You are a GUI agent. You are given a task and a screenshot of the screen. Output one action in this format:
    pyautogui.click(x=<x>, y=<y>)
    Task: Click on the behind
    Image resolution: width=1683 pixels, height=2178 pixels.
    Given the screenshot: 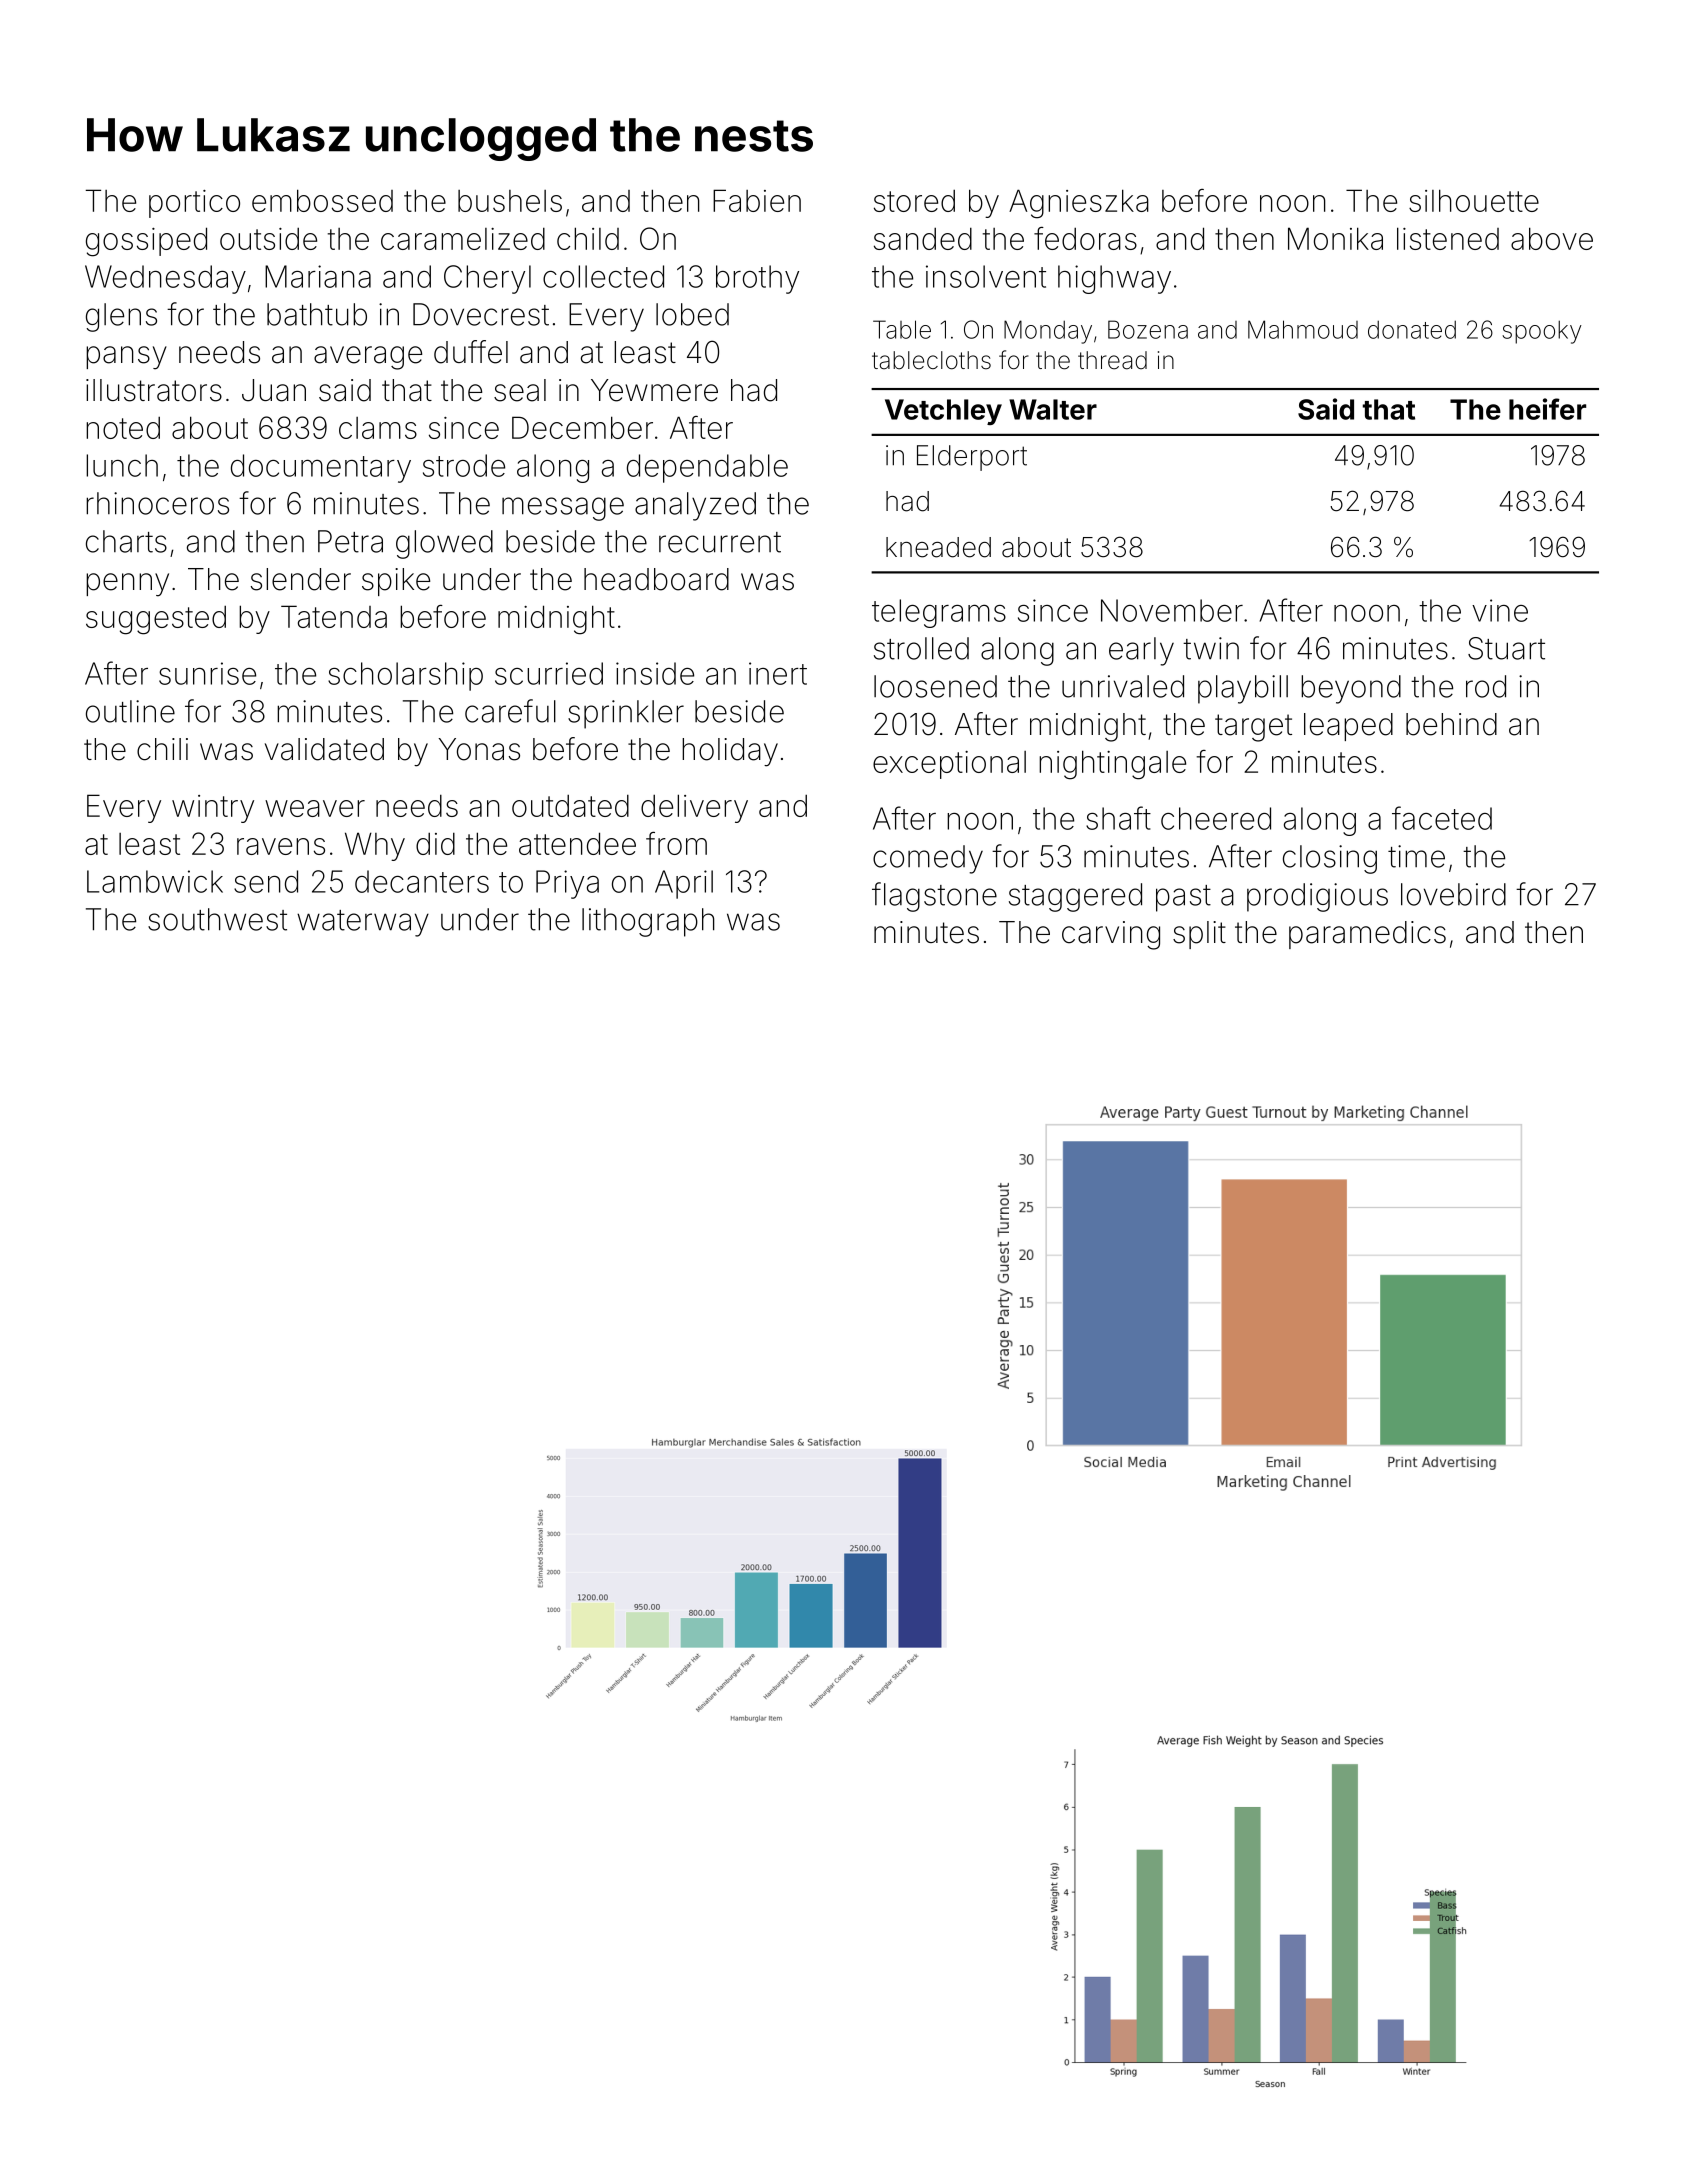 What is the action you would take?
    pyautogui.click(x=1451, y=724)
